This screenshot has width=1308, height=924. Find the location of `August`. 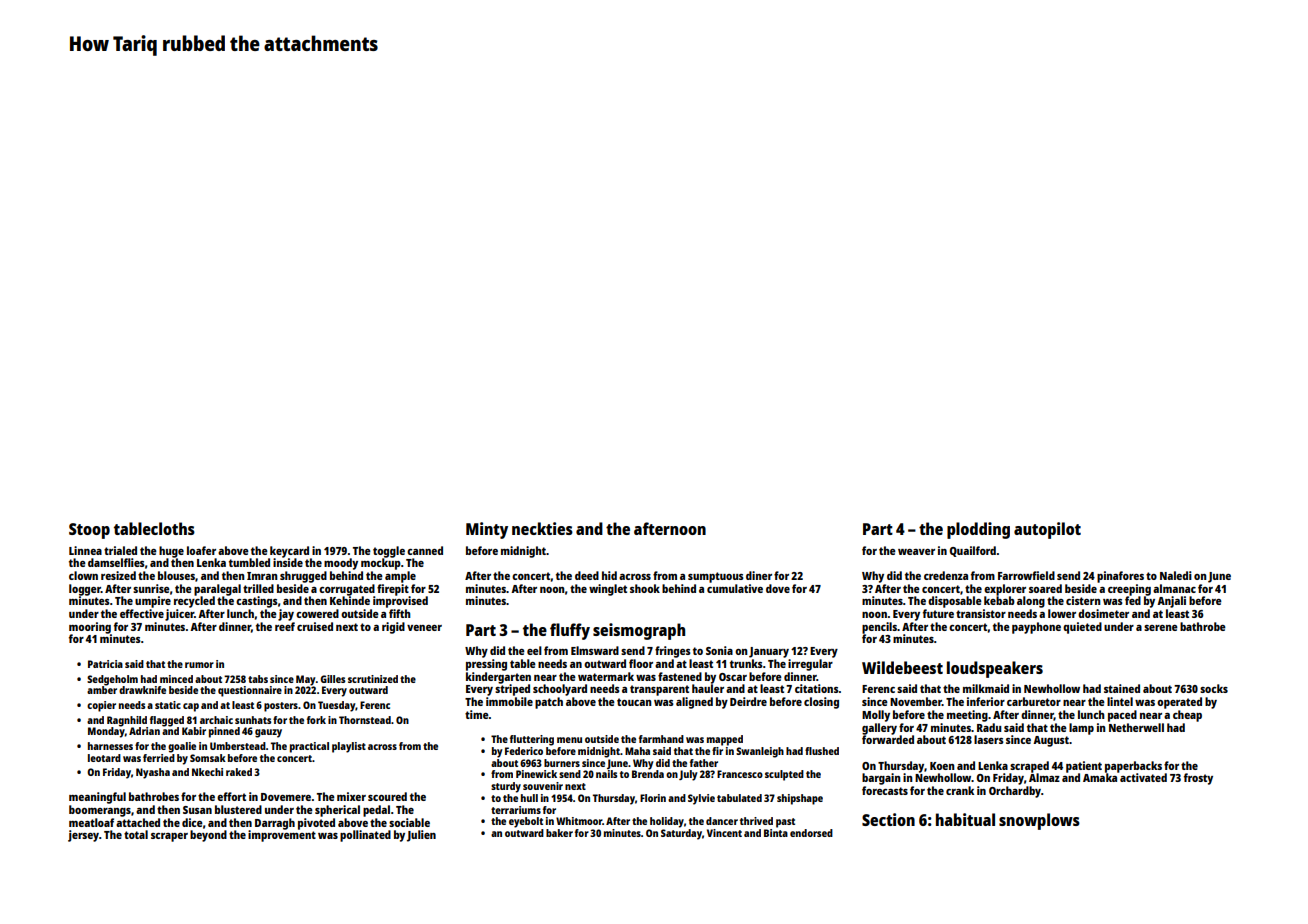

August is located at coordinates (1051, 741).
